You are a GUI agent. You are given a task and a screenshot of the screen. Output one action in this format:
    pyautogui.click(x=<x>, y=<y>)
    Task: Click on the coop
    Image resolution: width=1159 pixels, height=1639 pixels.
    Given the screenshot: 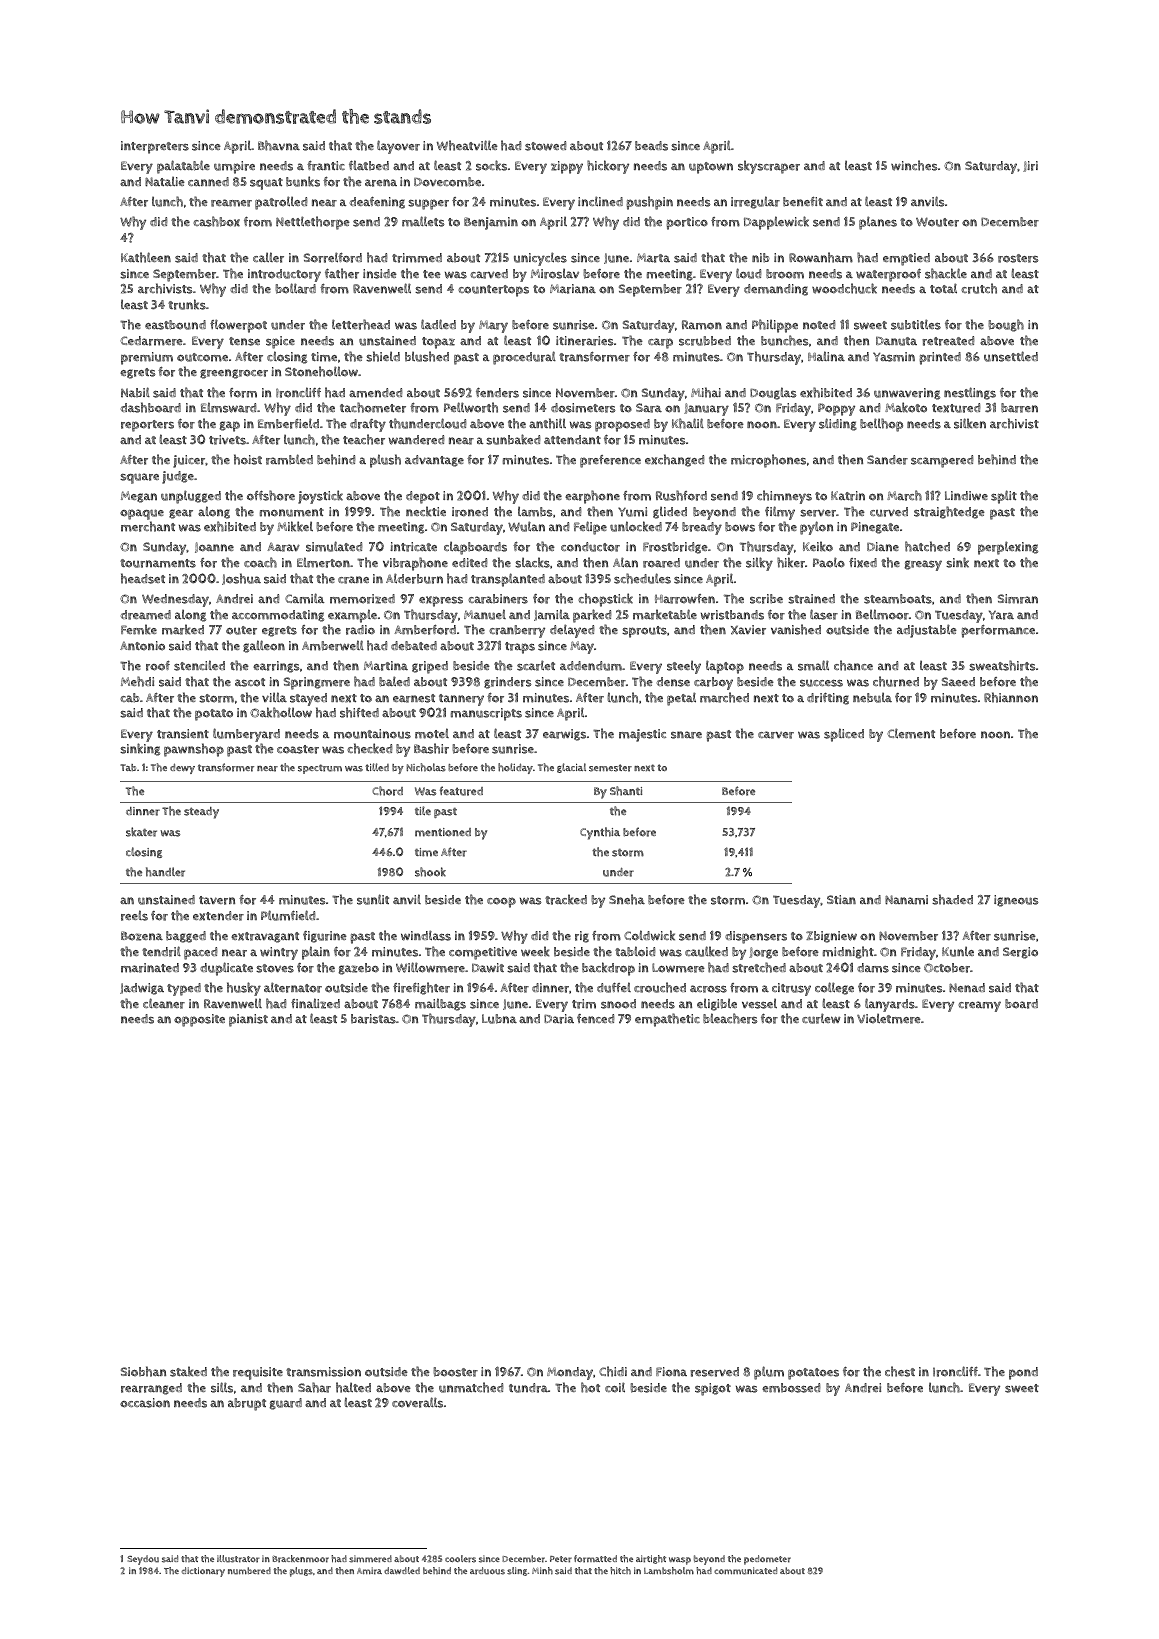 What is the action you would take?
    pyautogui.click(x=501, y=902)
